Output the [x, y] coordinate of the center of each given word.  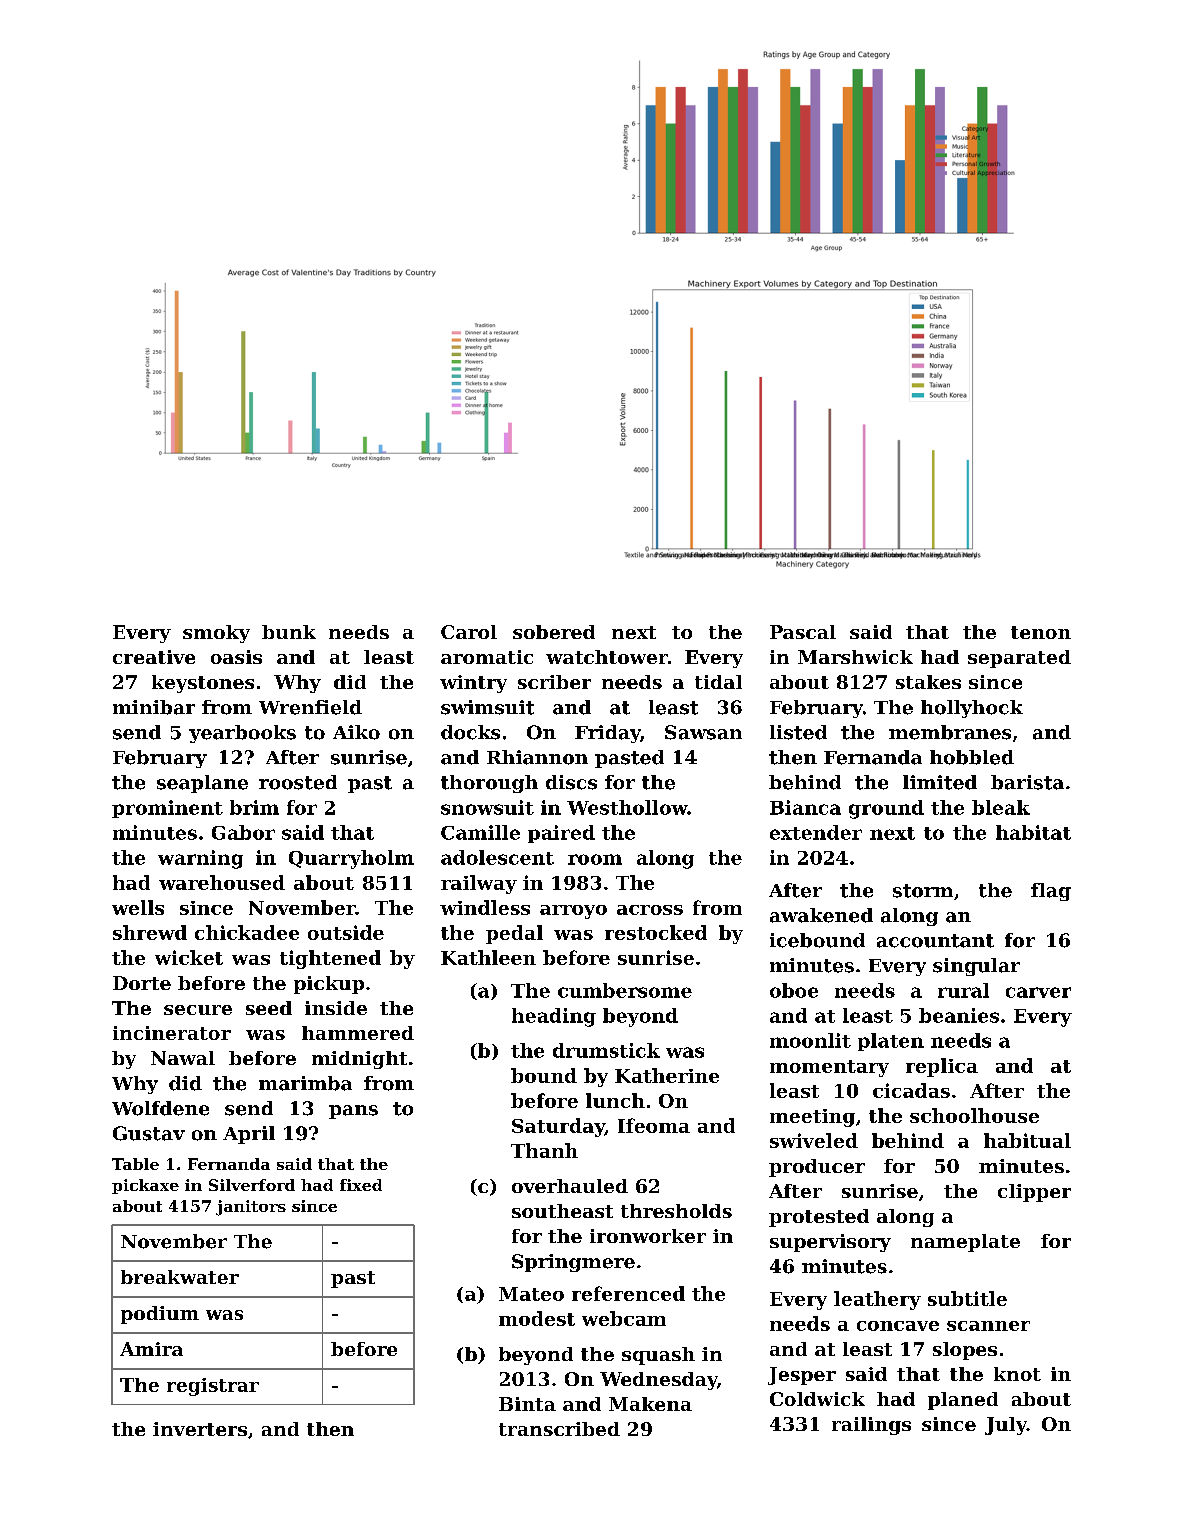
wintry [473, 684]
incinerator [172, 1033]
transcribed [559, 1429]
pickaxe [145, 1186]
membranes [950, 732]
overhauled [570, 1186]
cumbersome [625, 990]
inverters [200, 1429]
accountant [935, 941]
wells [138, 907]
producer [817, 1168]
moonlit [810, 1040]
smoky [216, 634]
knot [1017, 1374]
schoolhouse [974, 1115]
